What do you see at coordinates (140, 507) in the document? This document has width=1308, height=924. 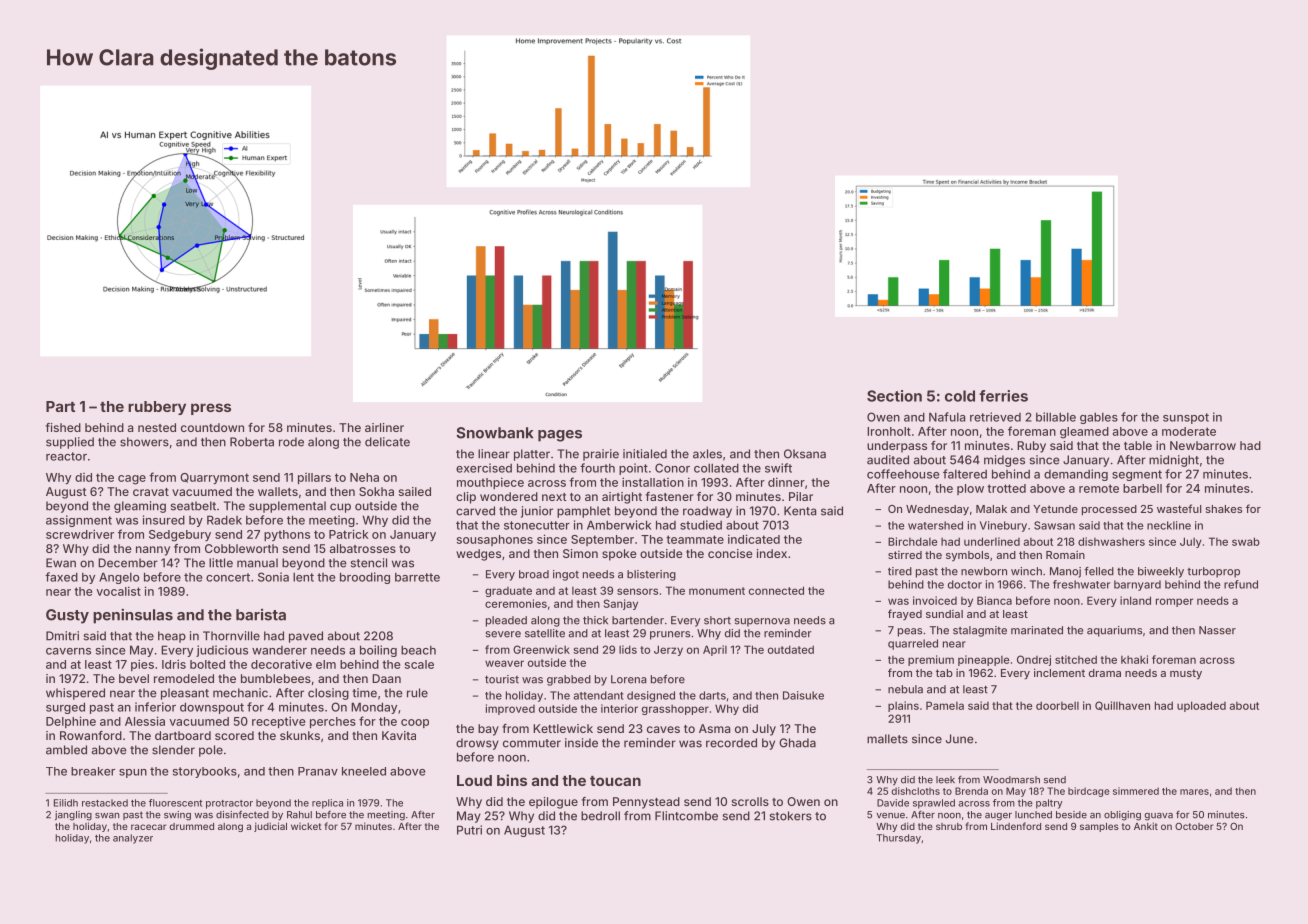 I see `gleaming` at bounding box center [140, 507].
